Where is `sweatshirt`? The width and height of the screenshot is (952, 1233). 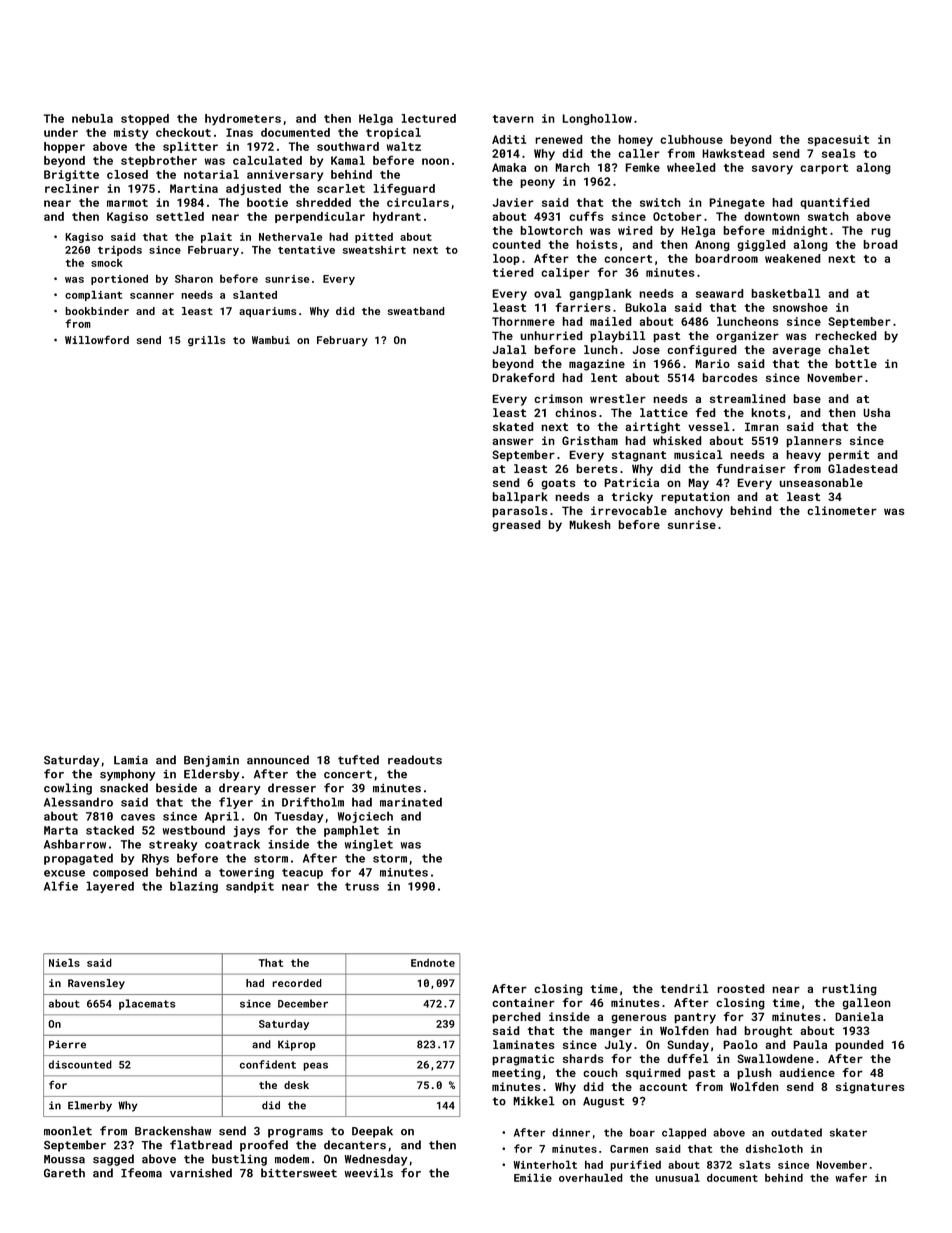 sweatshirt is located at coordinates (374, 250).
